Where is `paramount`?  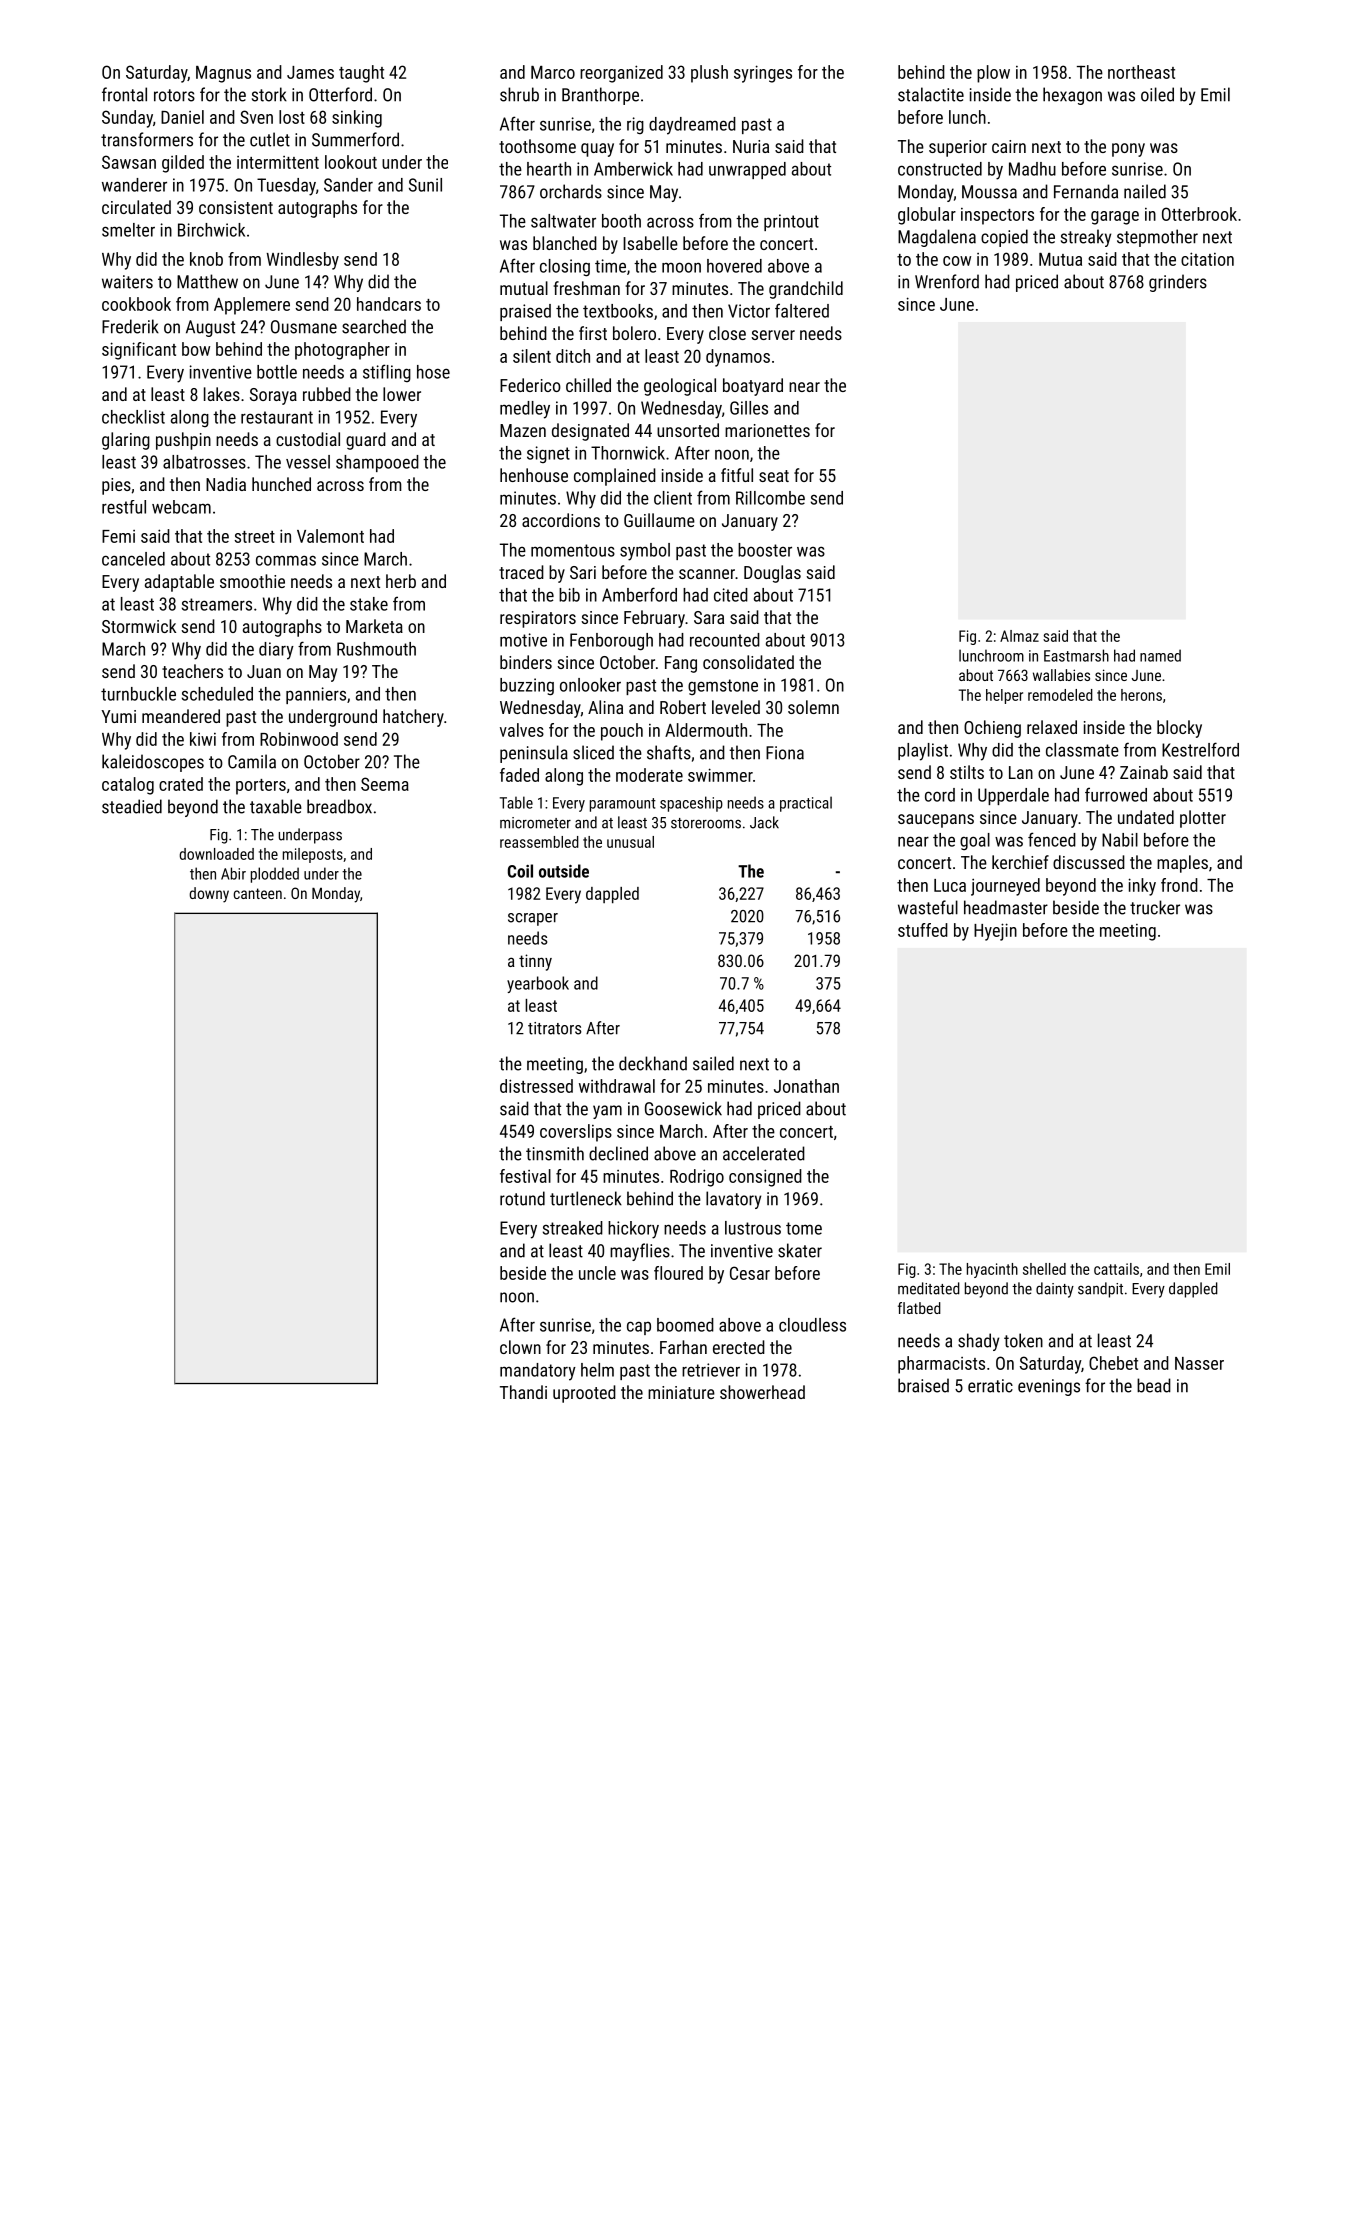
paramount is located at coordinates (623, 805).
